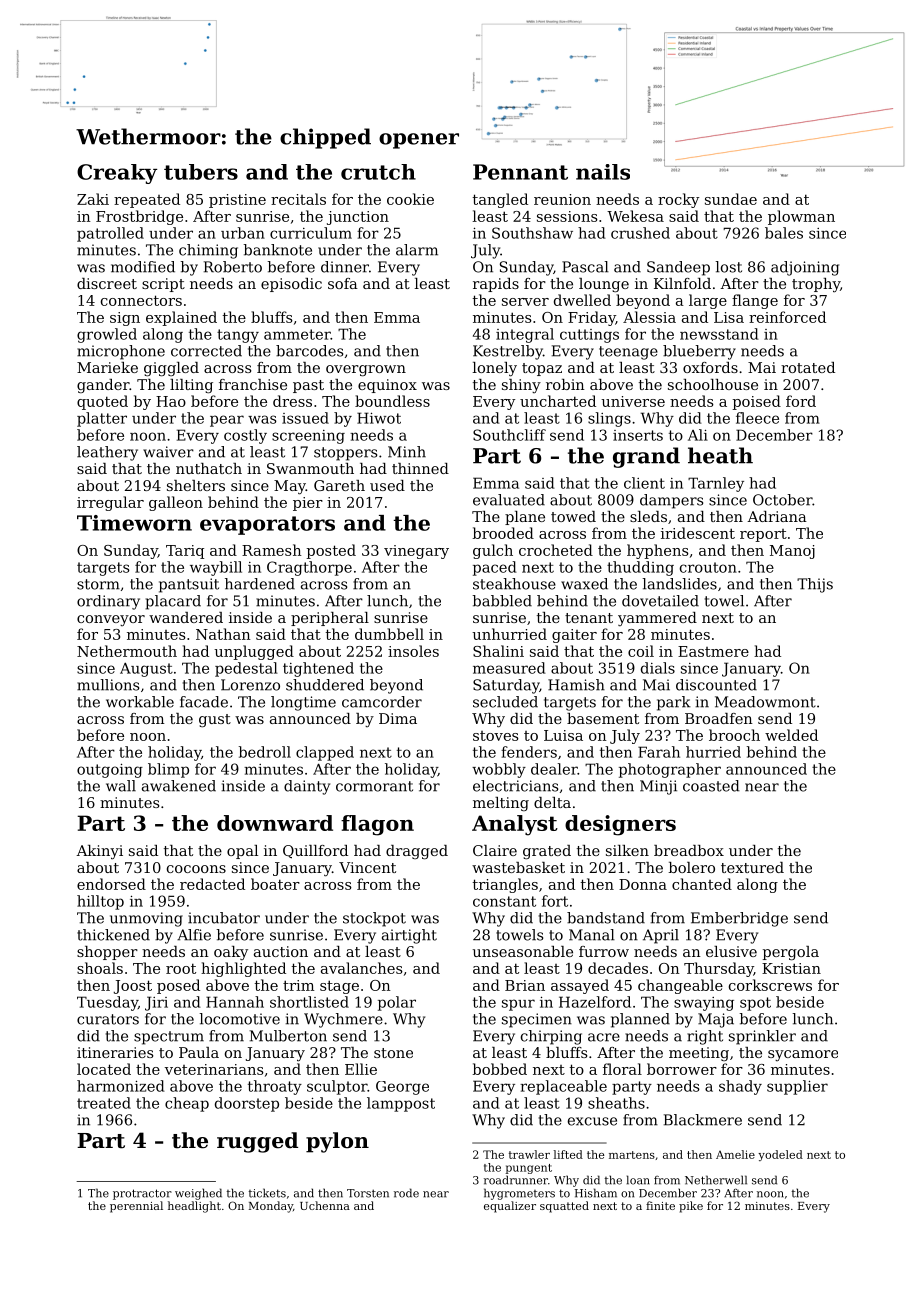 Image resolution: width=924 pixels, height=1308 pixels. I want to click on Zaki, so click(93, 199).
